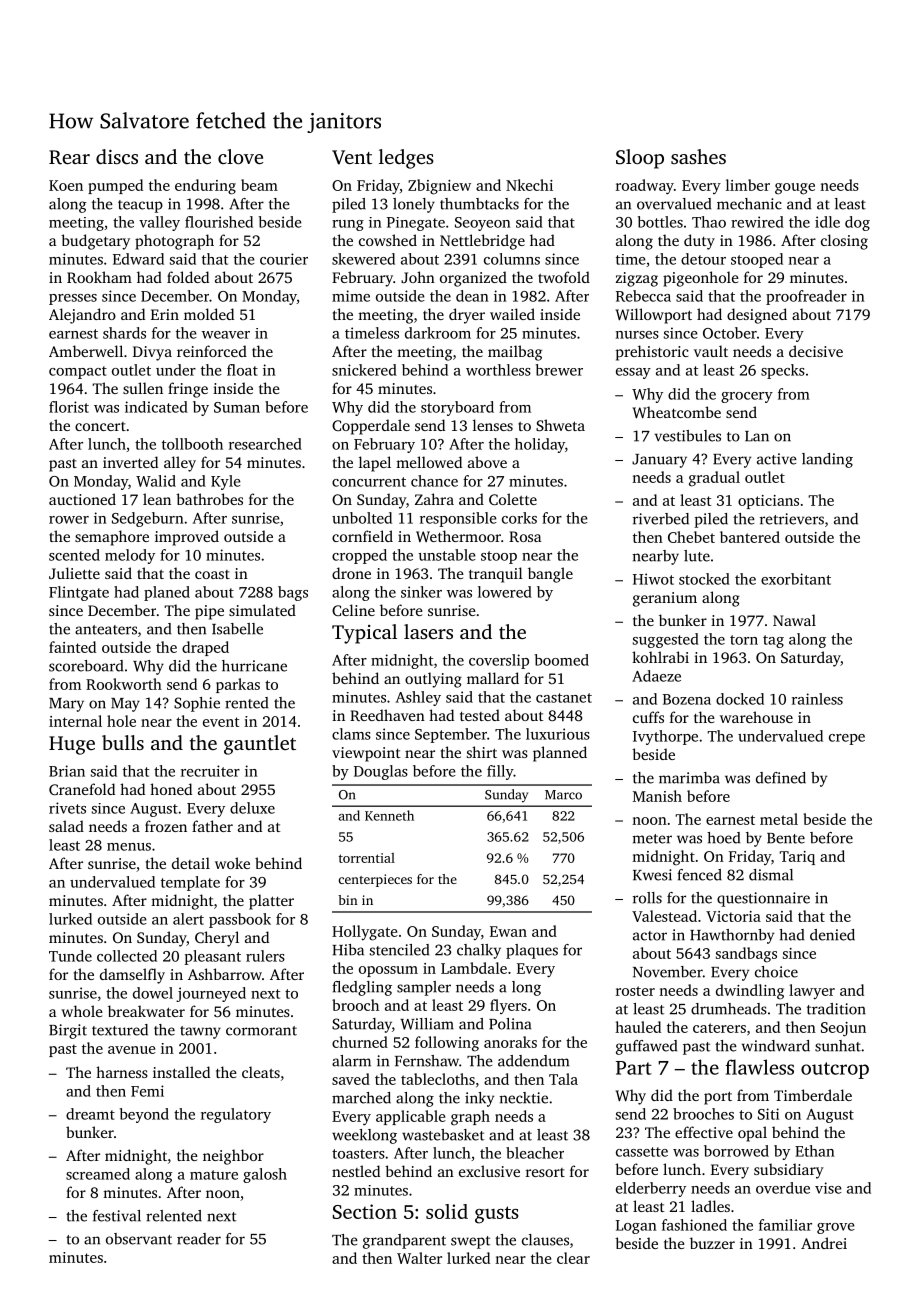 The width and height of the image is (924, 1308). What do you see at coordinates (98, 1174) in the image?
I see `screamed` at bounding box center [98, 1174].
